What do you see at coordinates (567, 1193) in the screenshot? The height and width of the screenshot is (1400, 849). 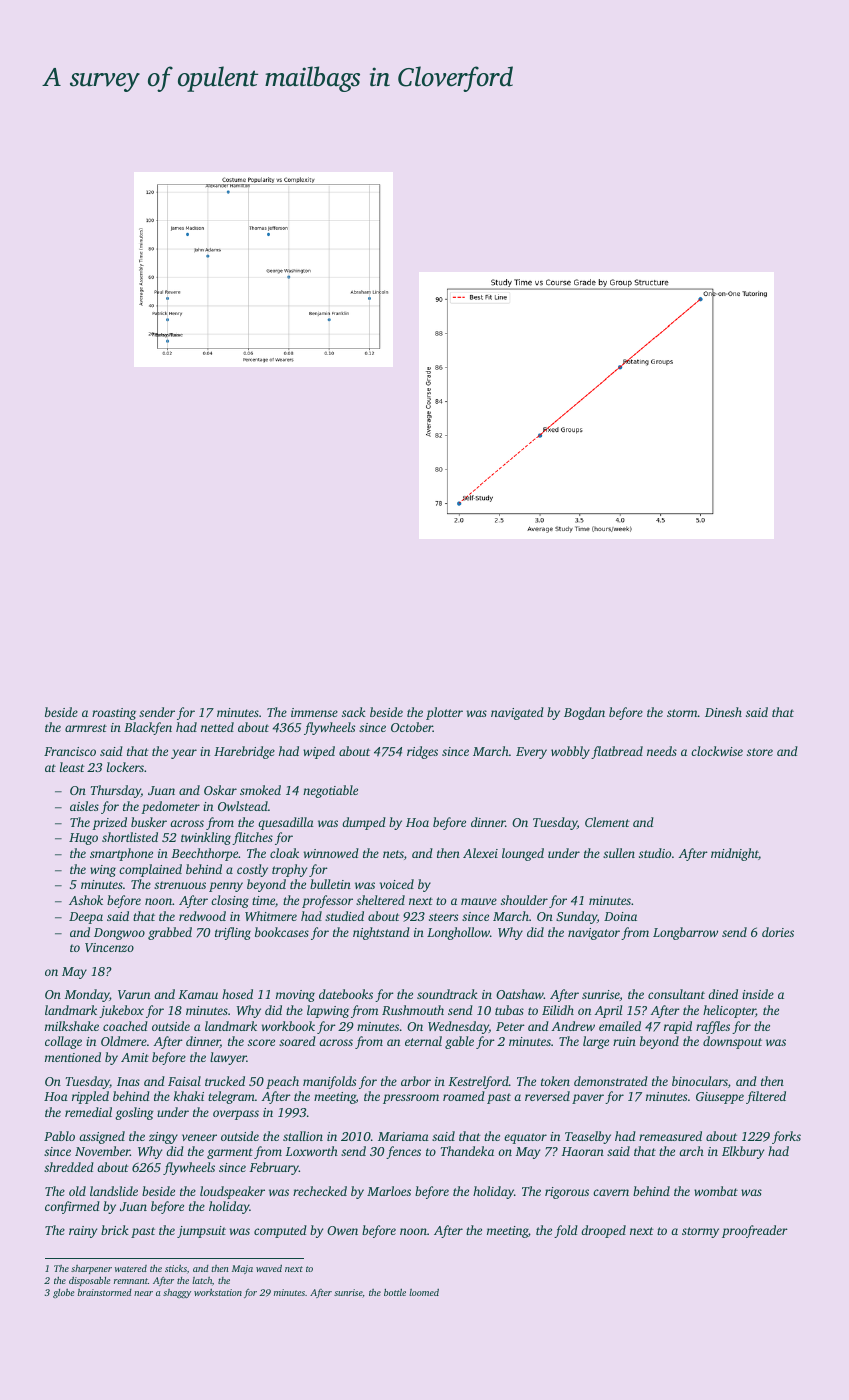 I see `rigorous` at bounding box center [567, 1193].
